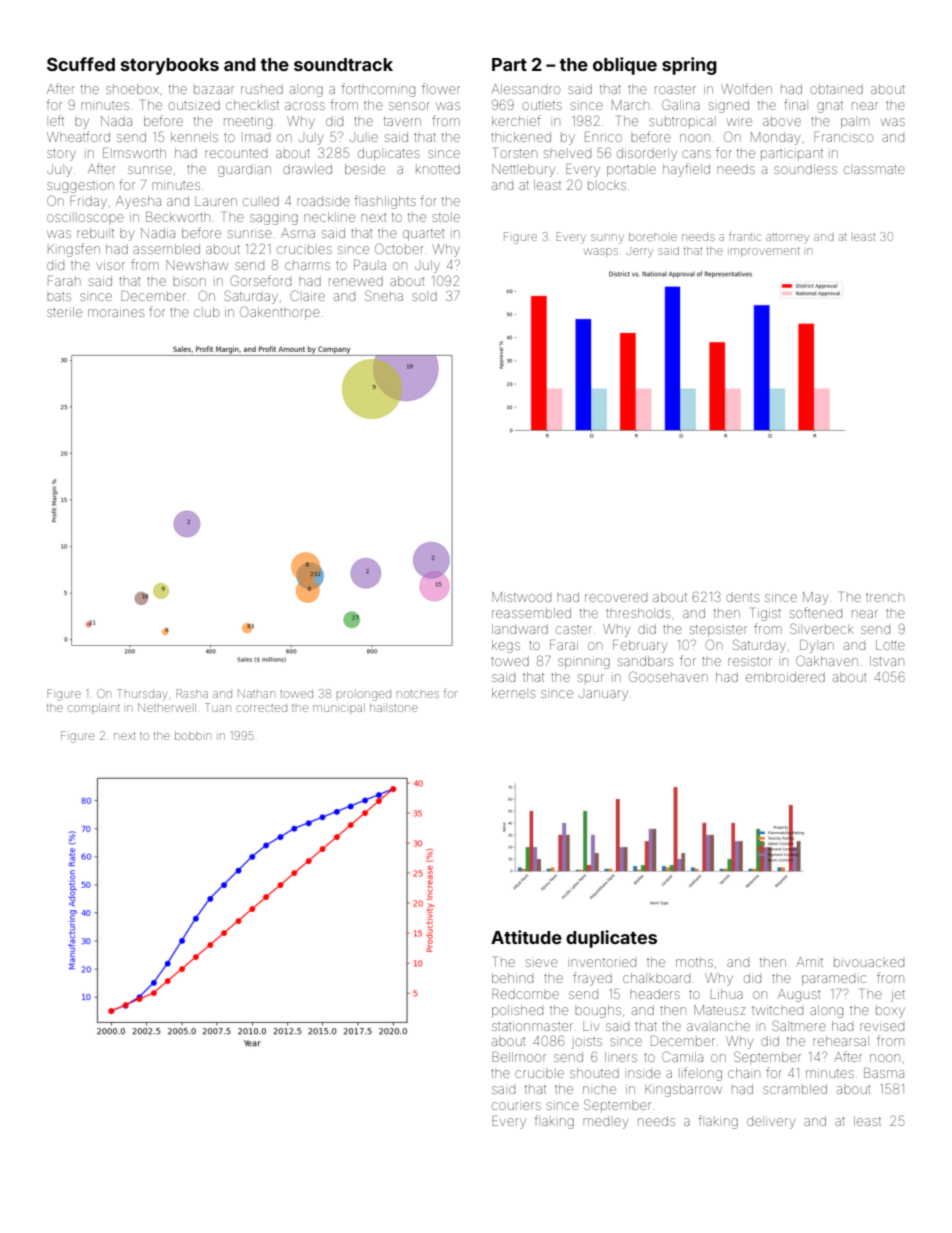 This screenshot has height=1233, width=952. What do you see at coordinates (81, 64) in the screenshot?
I see `Scuffed` at bounding box center [81, 64].
